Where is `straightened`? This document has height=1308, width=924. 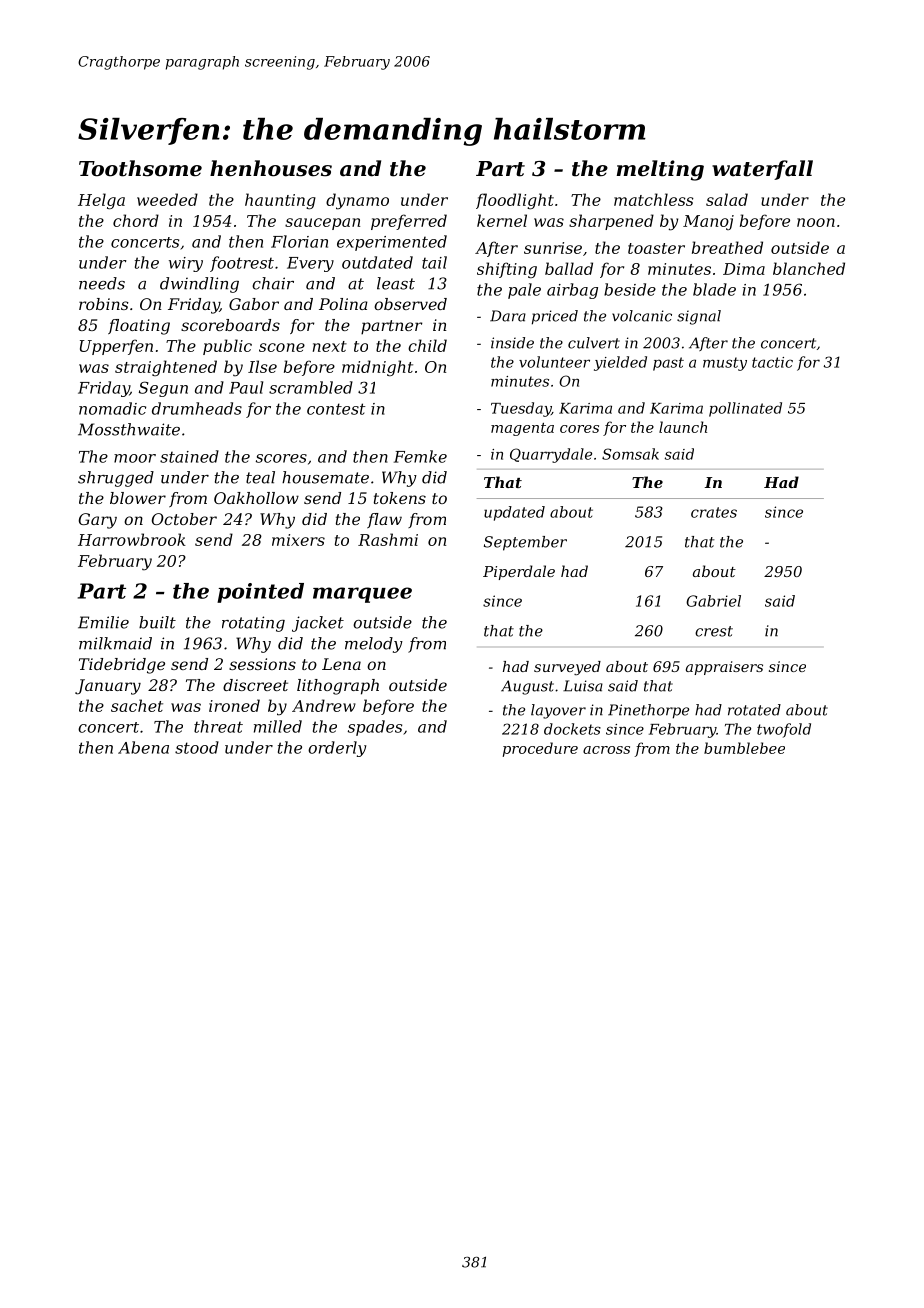
straightened is located at coordinates (166, 368).
